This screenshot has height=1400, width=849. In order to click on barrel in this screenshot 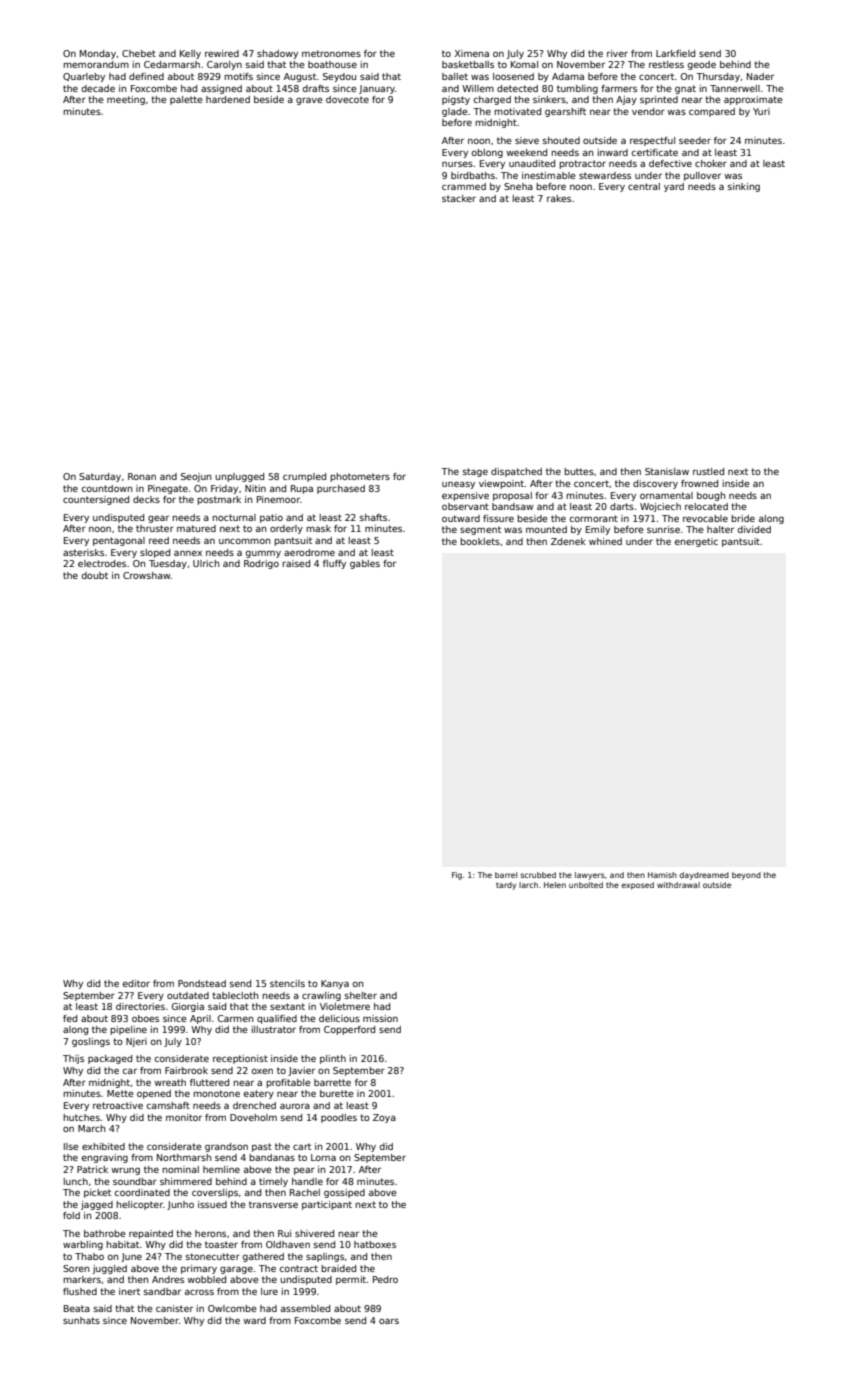, I will do `click(506, 875)`.
